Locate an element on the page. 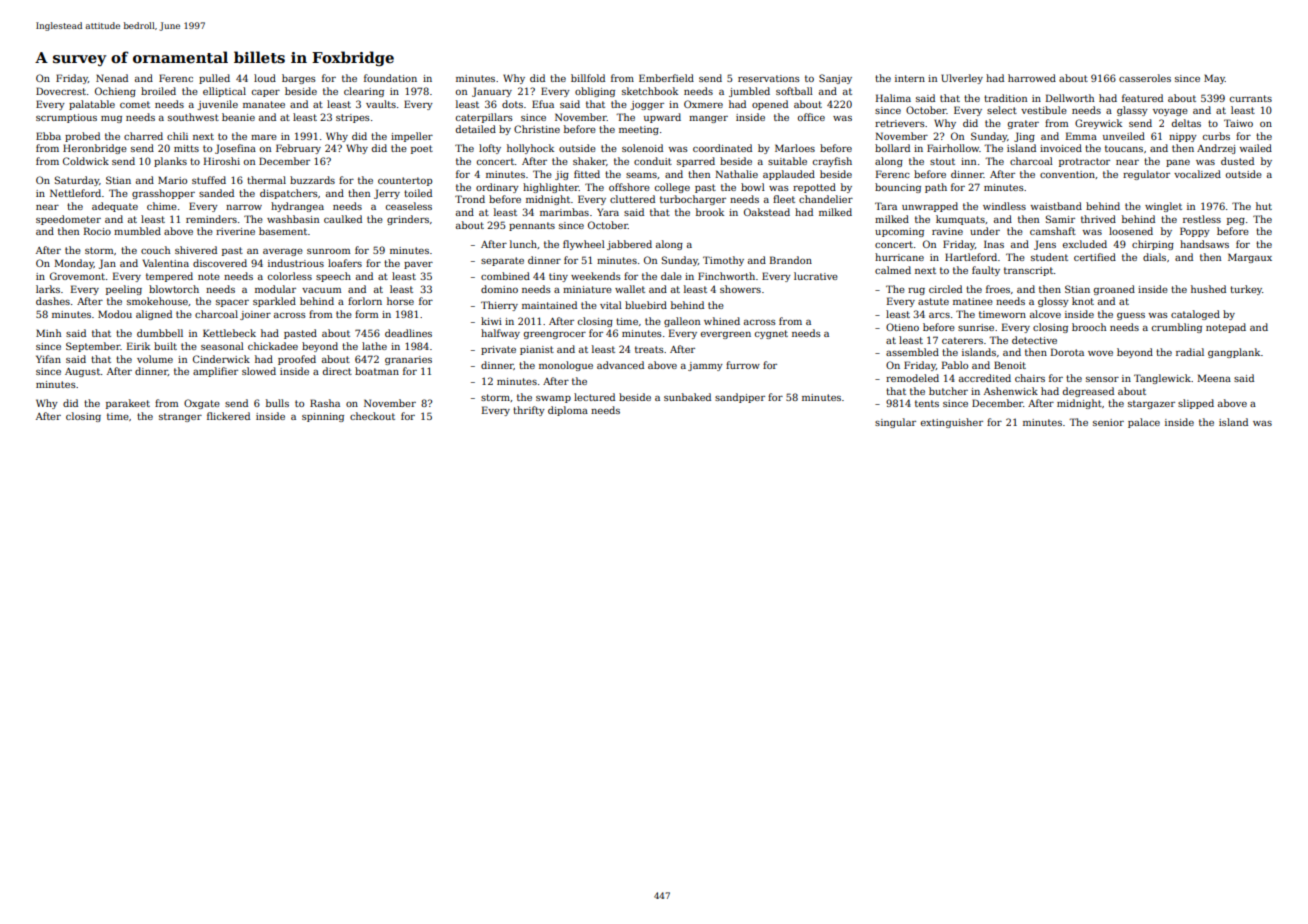  palatable is located at coordinates (92, 105).
